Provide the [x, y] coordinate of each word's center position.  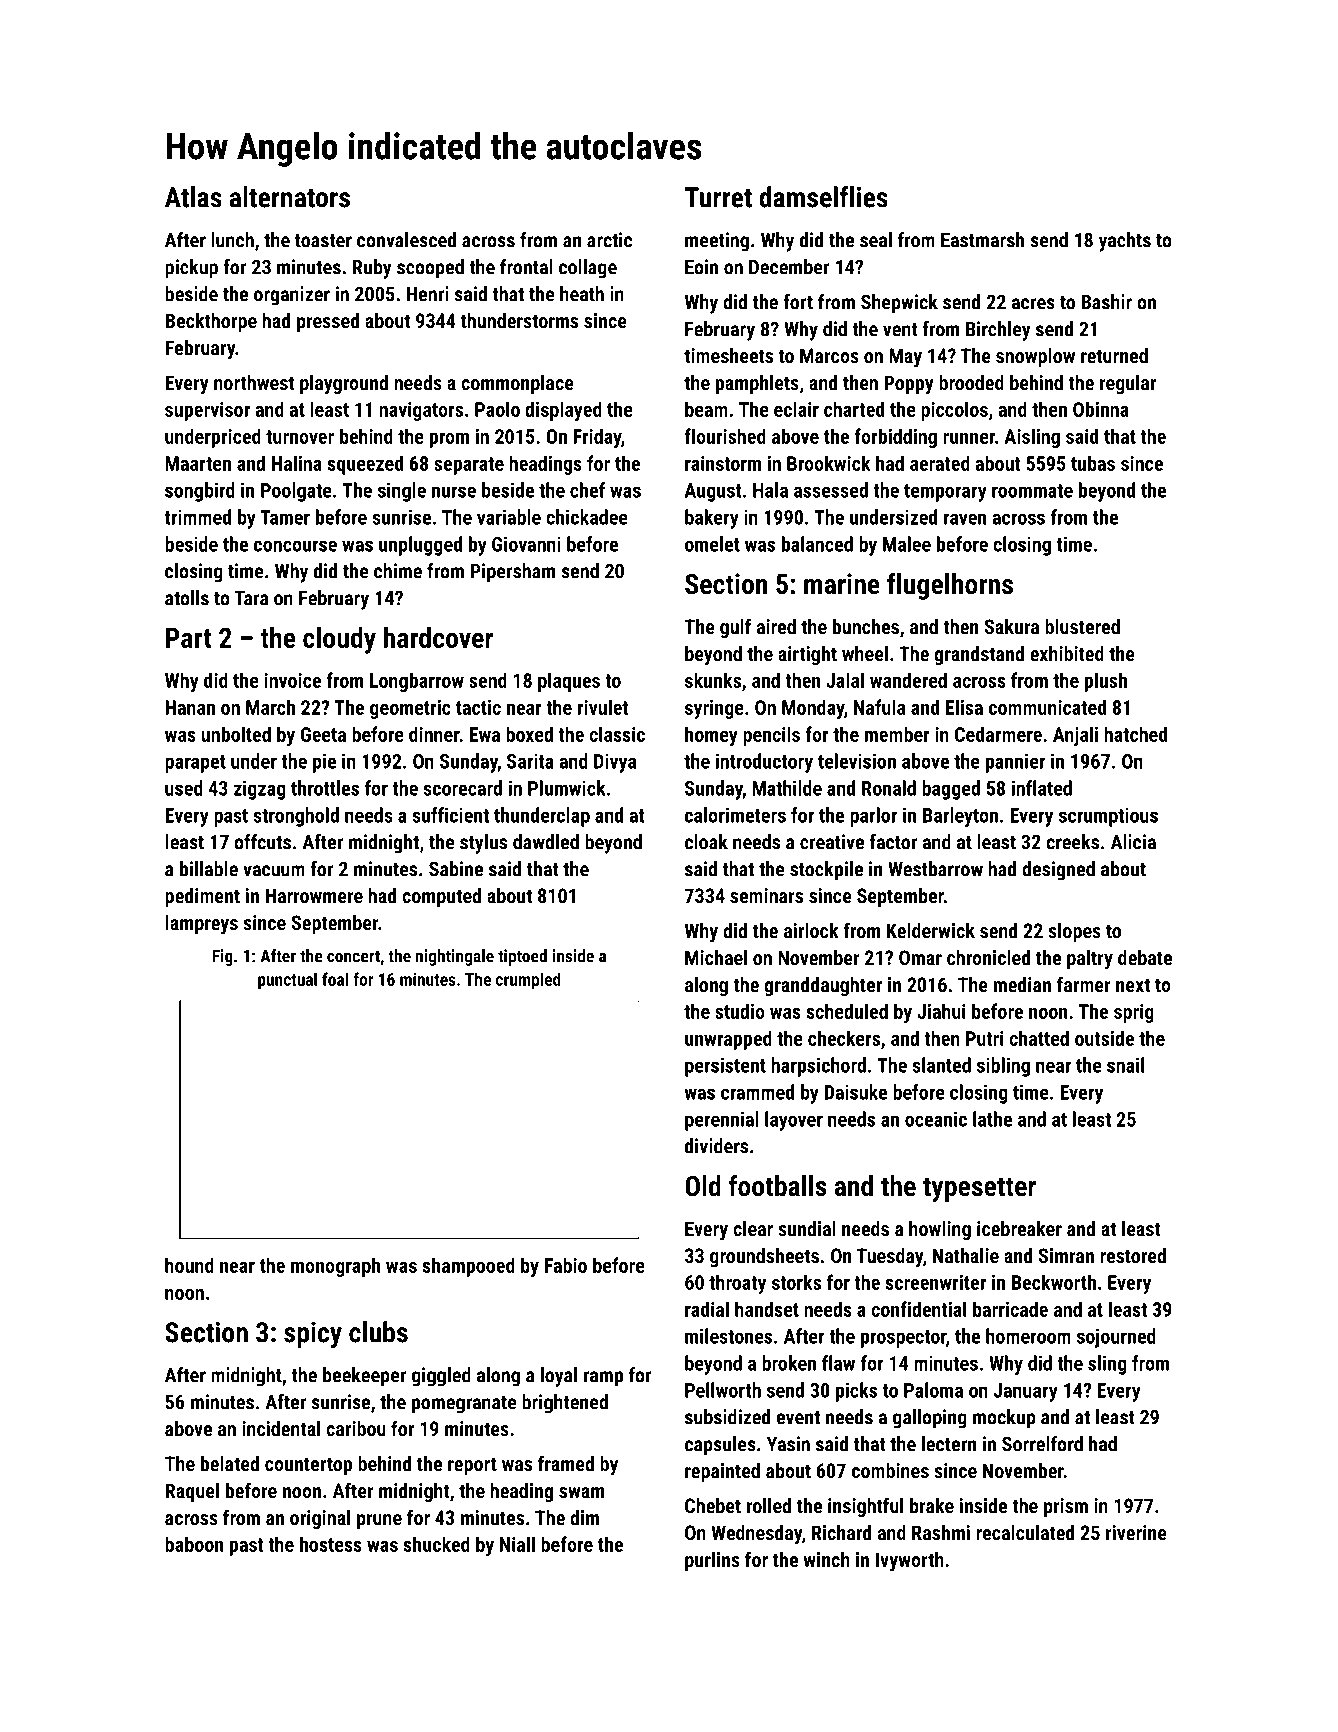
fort [798, 302]
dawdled [546, 842]
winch [827, 1559]
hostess [331, 1544]
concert [353, 956]
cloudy [339, 640]
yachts [1125, 242]
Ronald [889, 788]
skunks [713, 680]
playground [344, 385]
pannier [1015, 763]
